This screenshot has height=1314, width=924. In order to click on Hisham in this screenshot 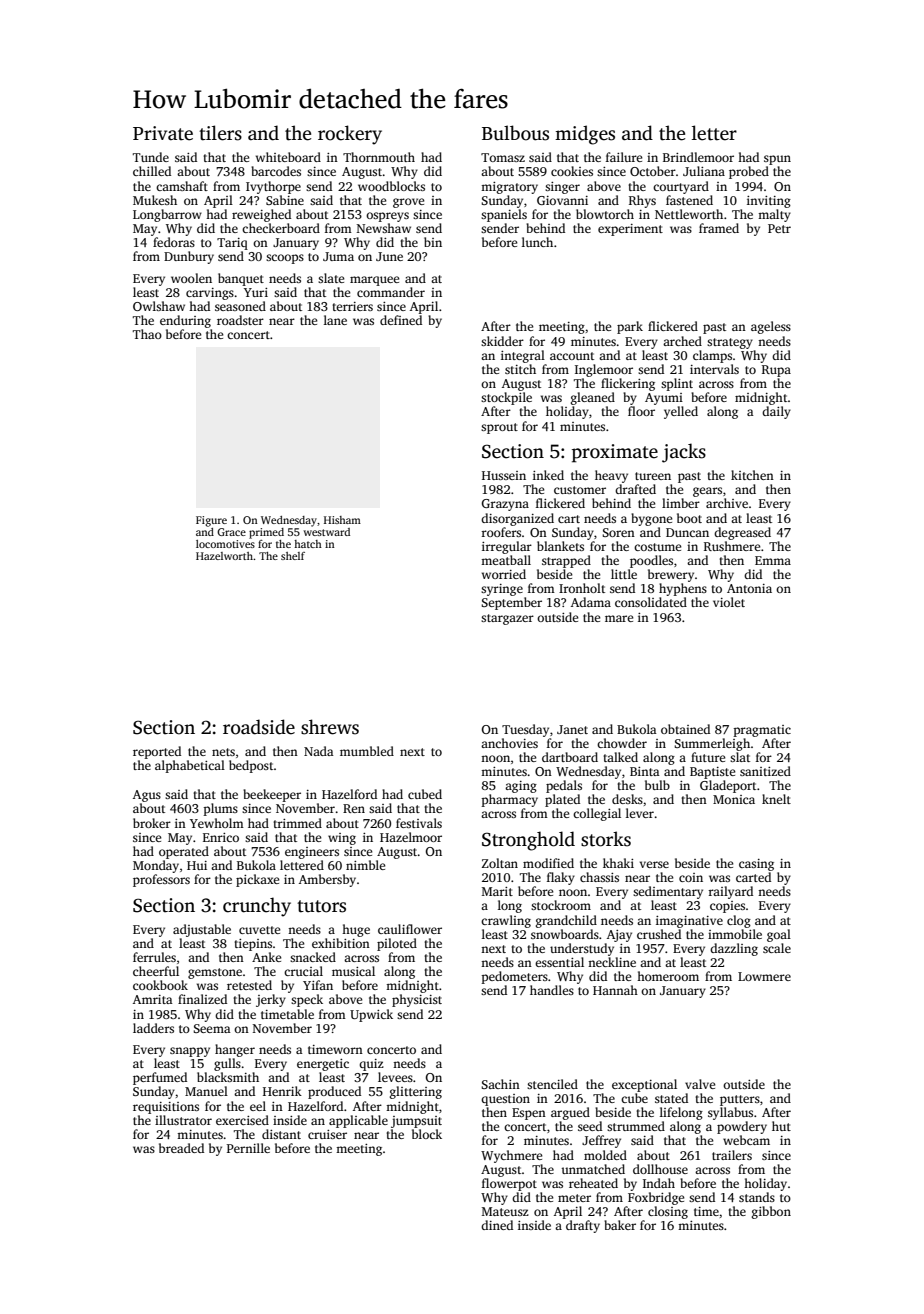, I will do `click(342, 520)`.
